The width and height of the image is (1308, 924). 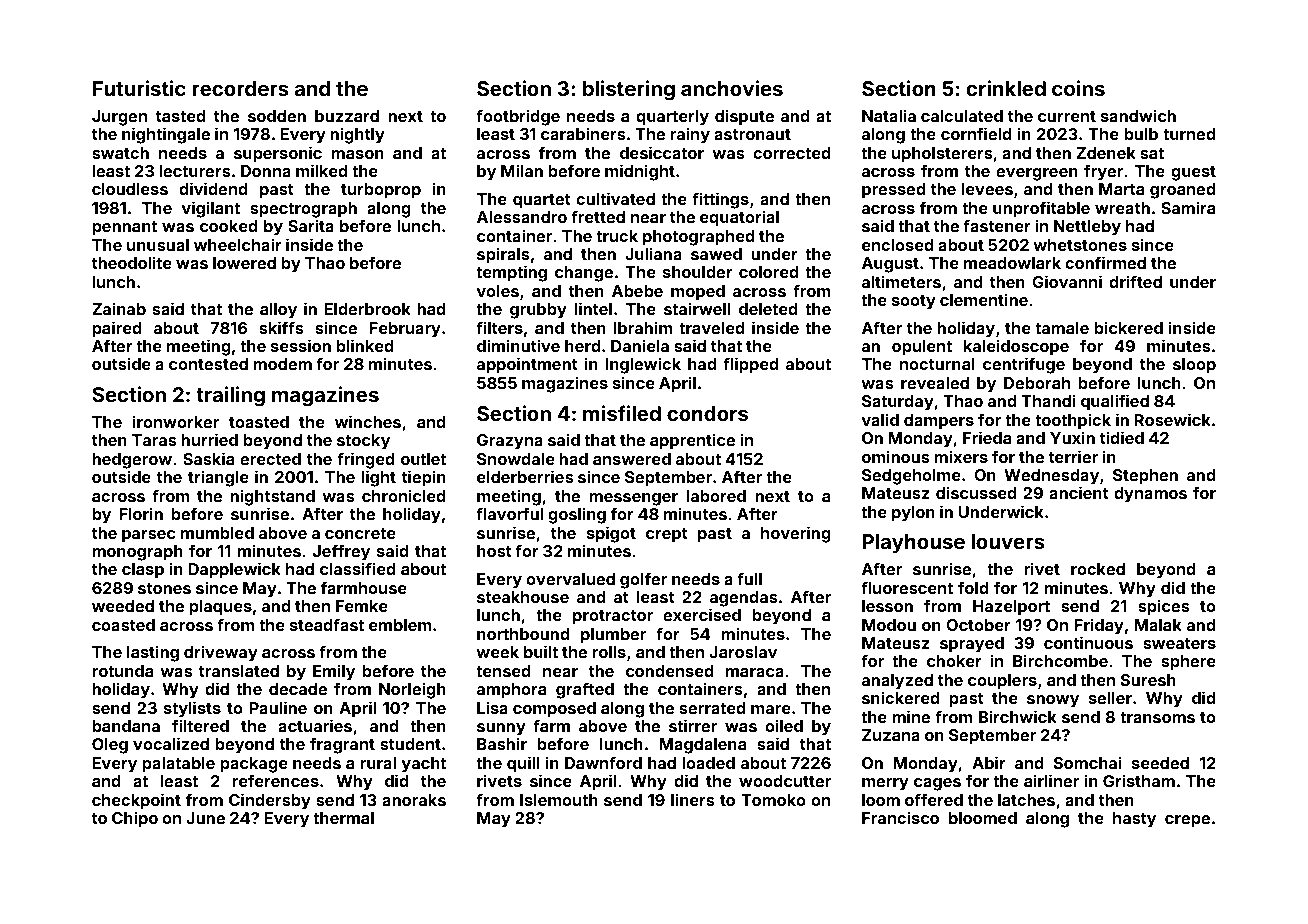 I want to click on vigilant, so click(x=210, y=209).
